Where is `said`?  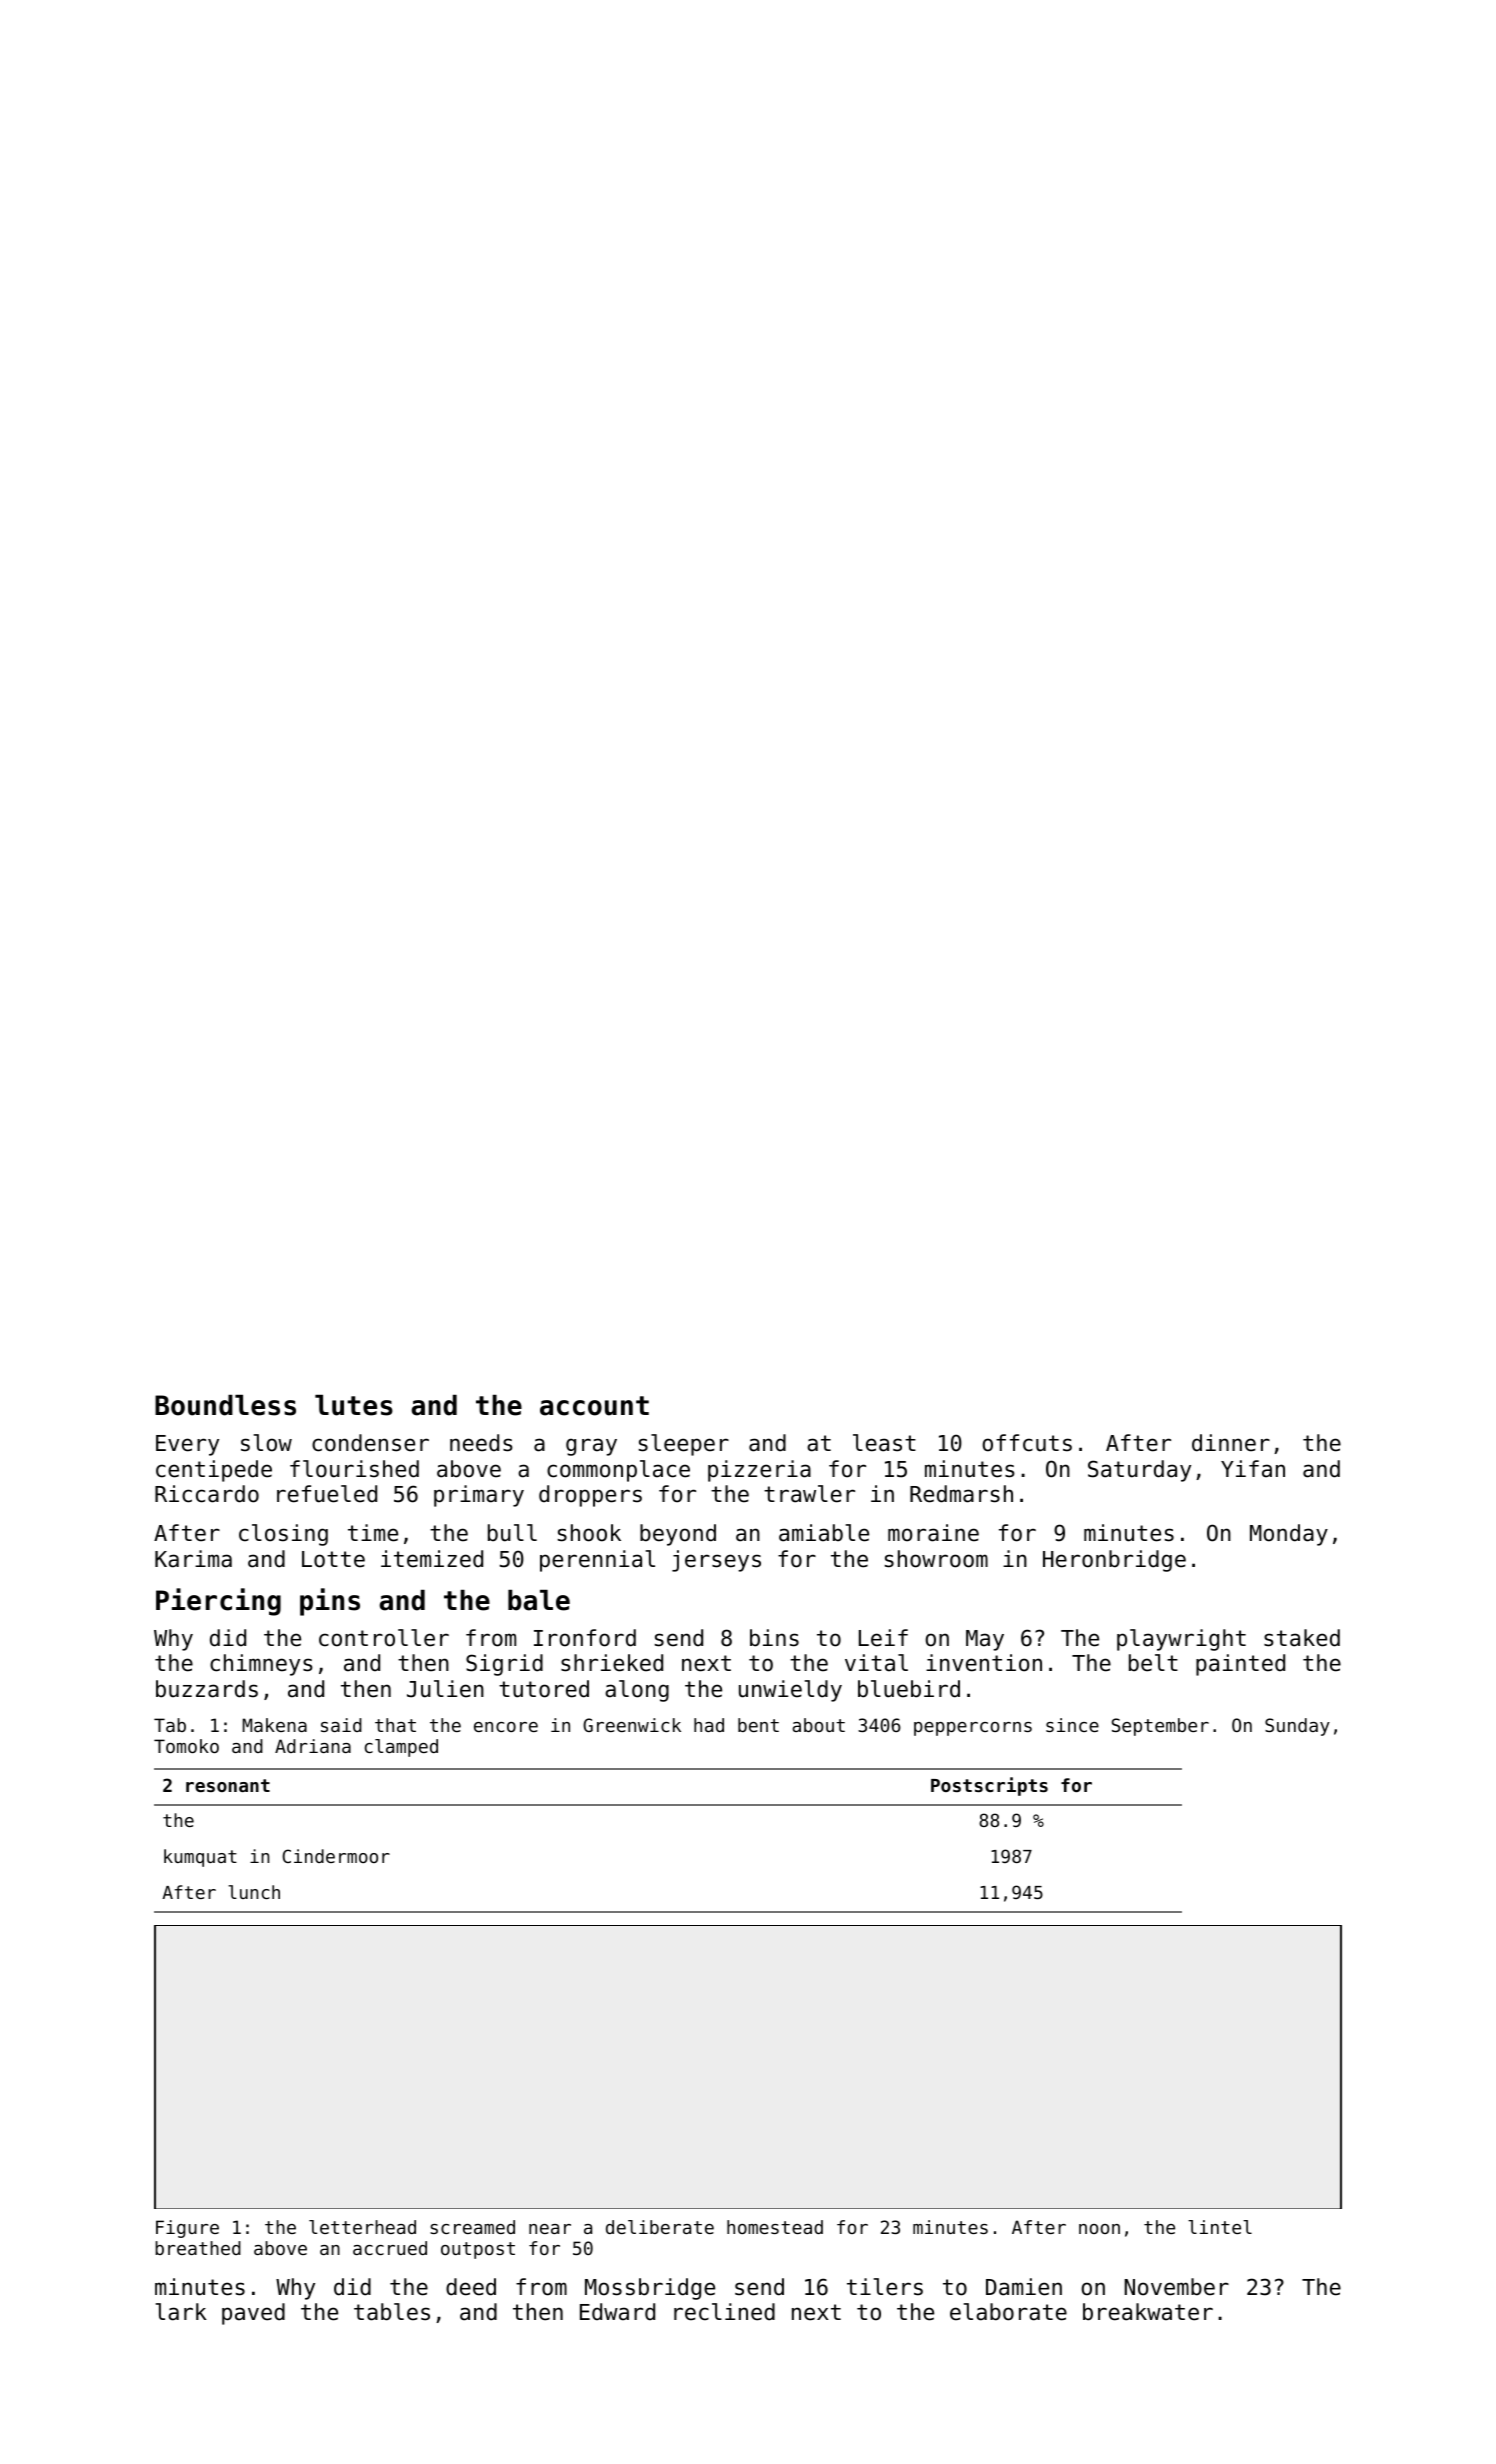
said is located at coordinates (341, 1725).
